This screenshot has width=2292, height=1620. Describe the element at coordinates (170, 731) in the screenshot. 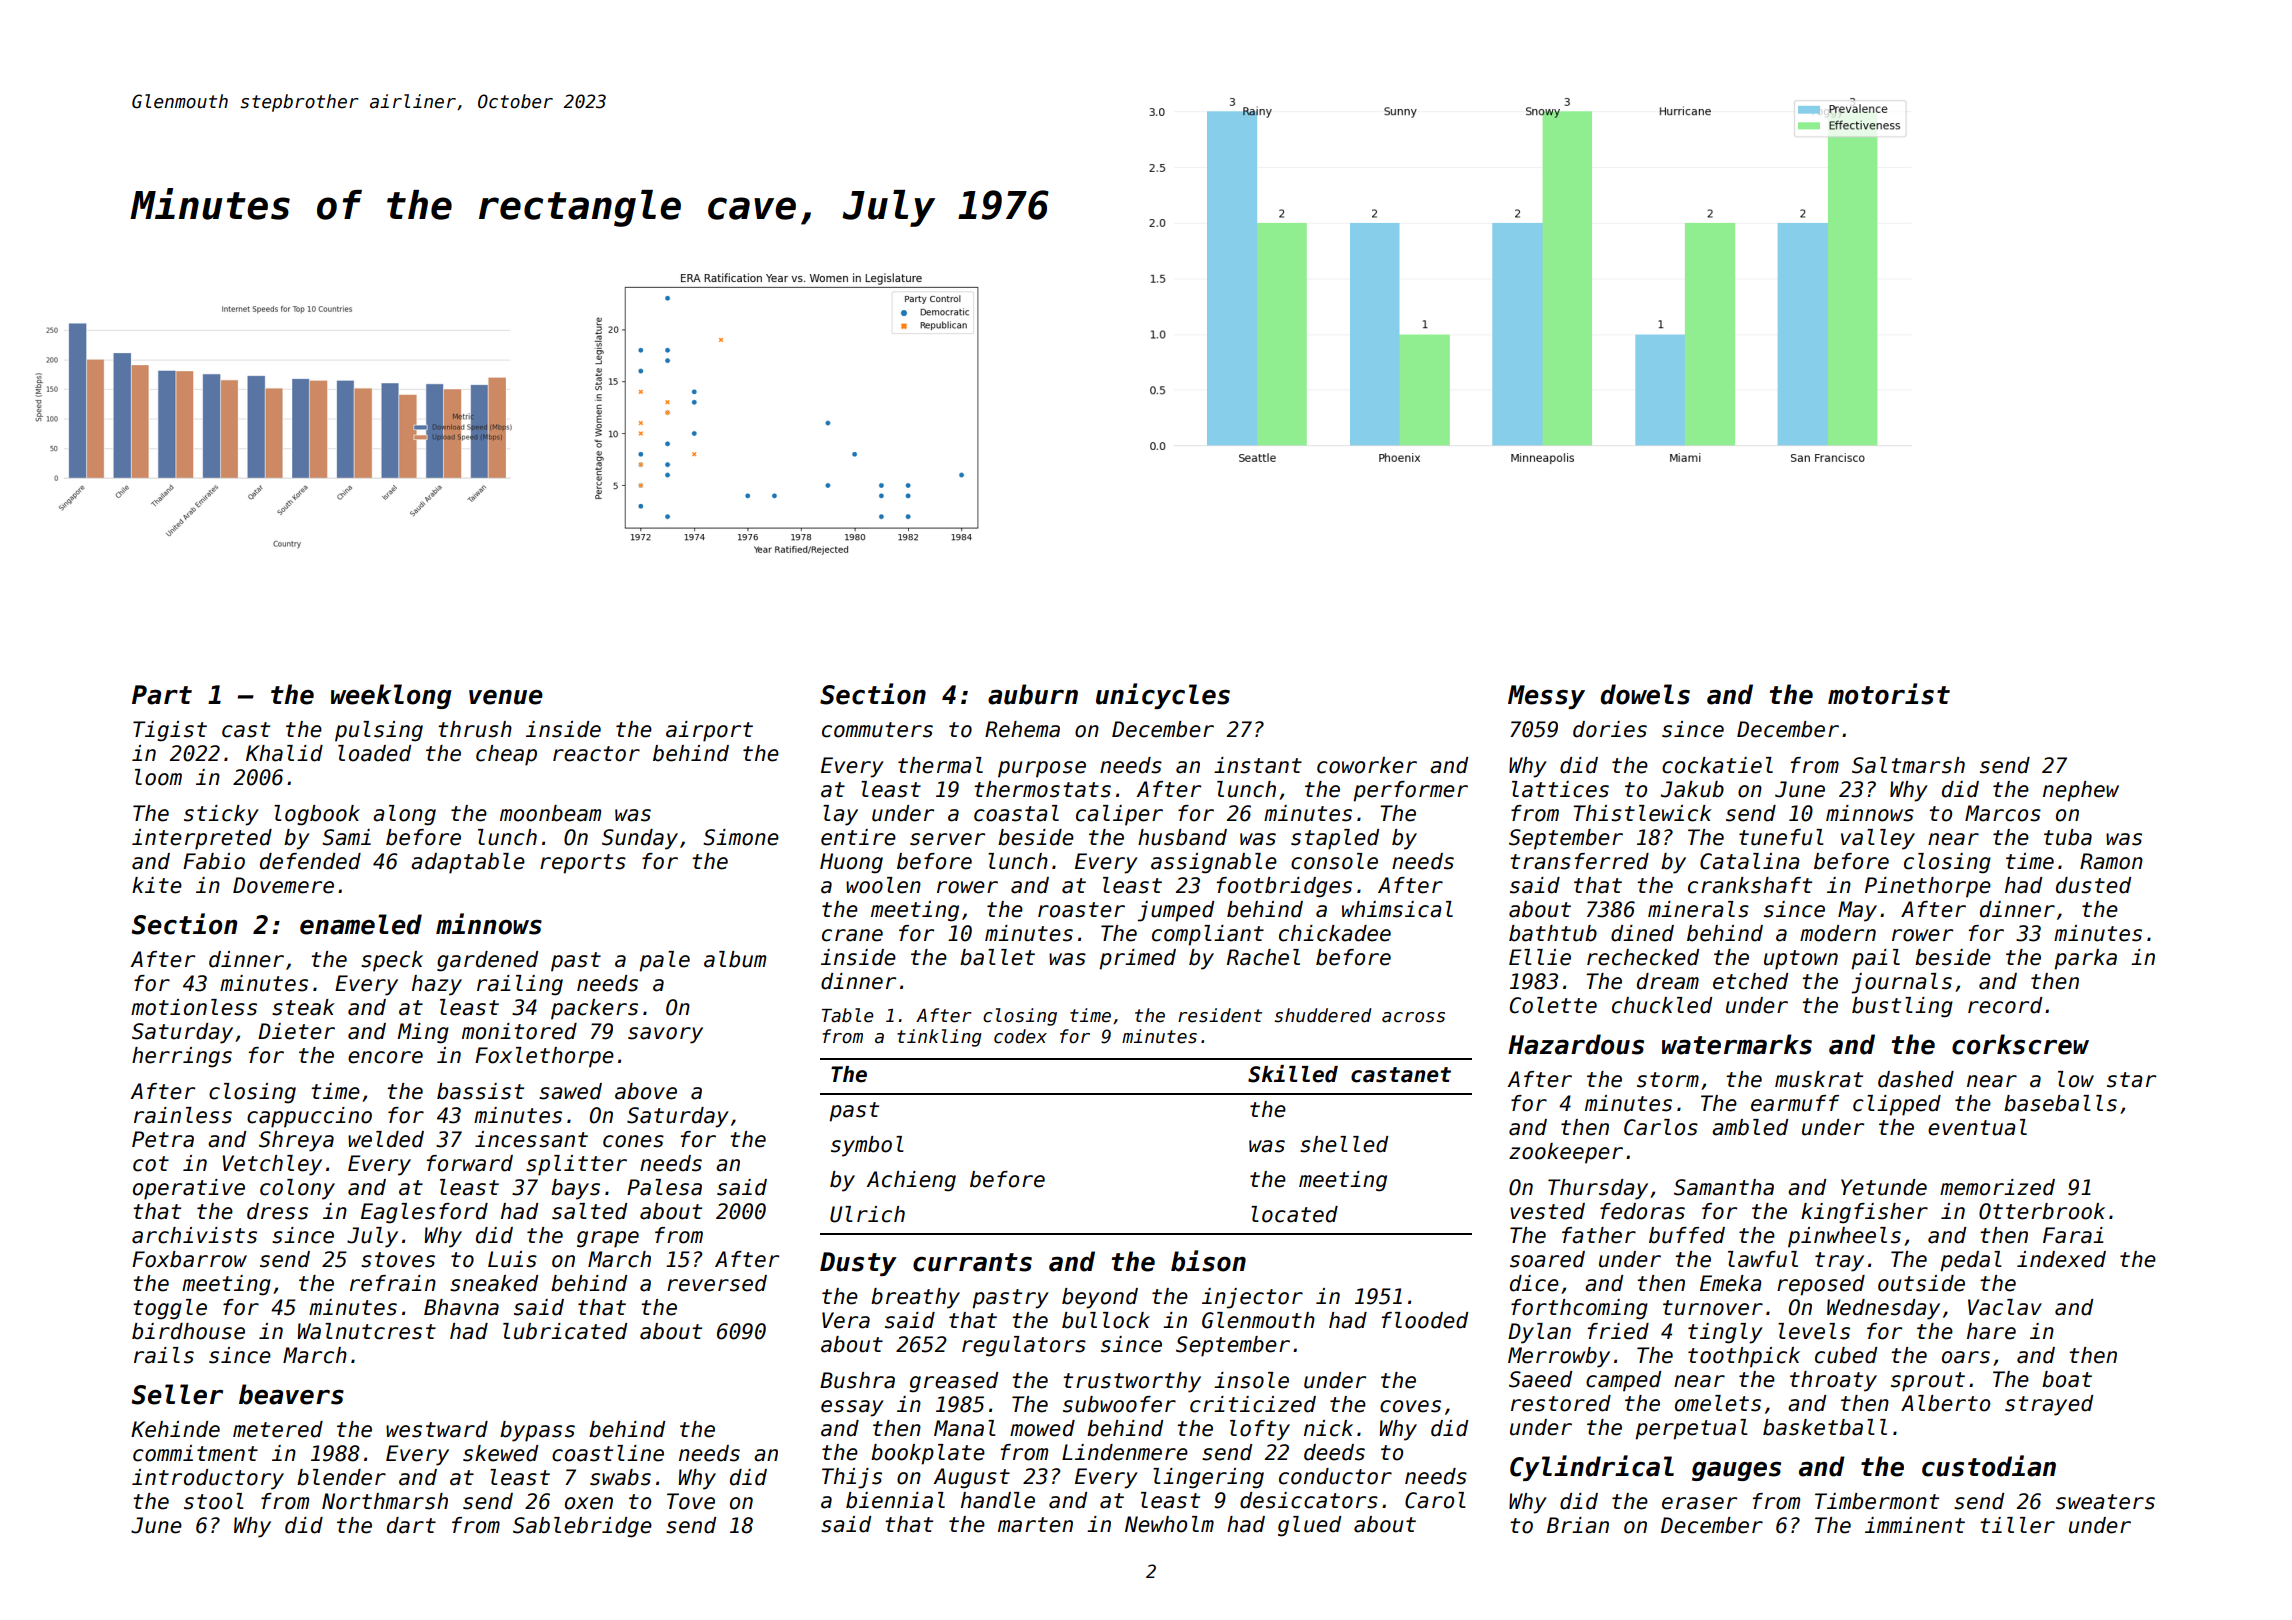

I see `Tigist` at that location.
